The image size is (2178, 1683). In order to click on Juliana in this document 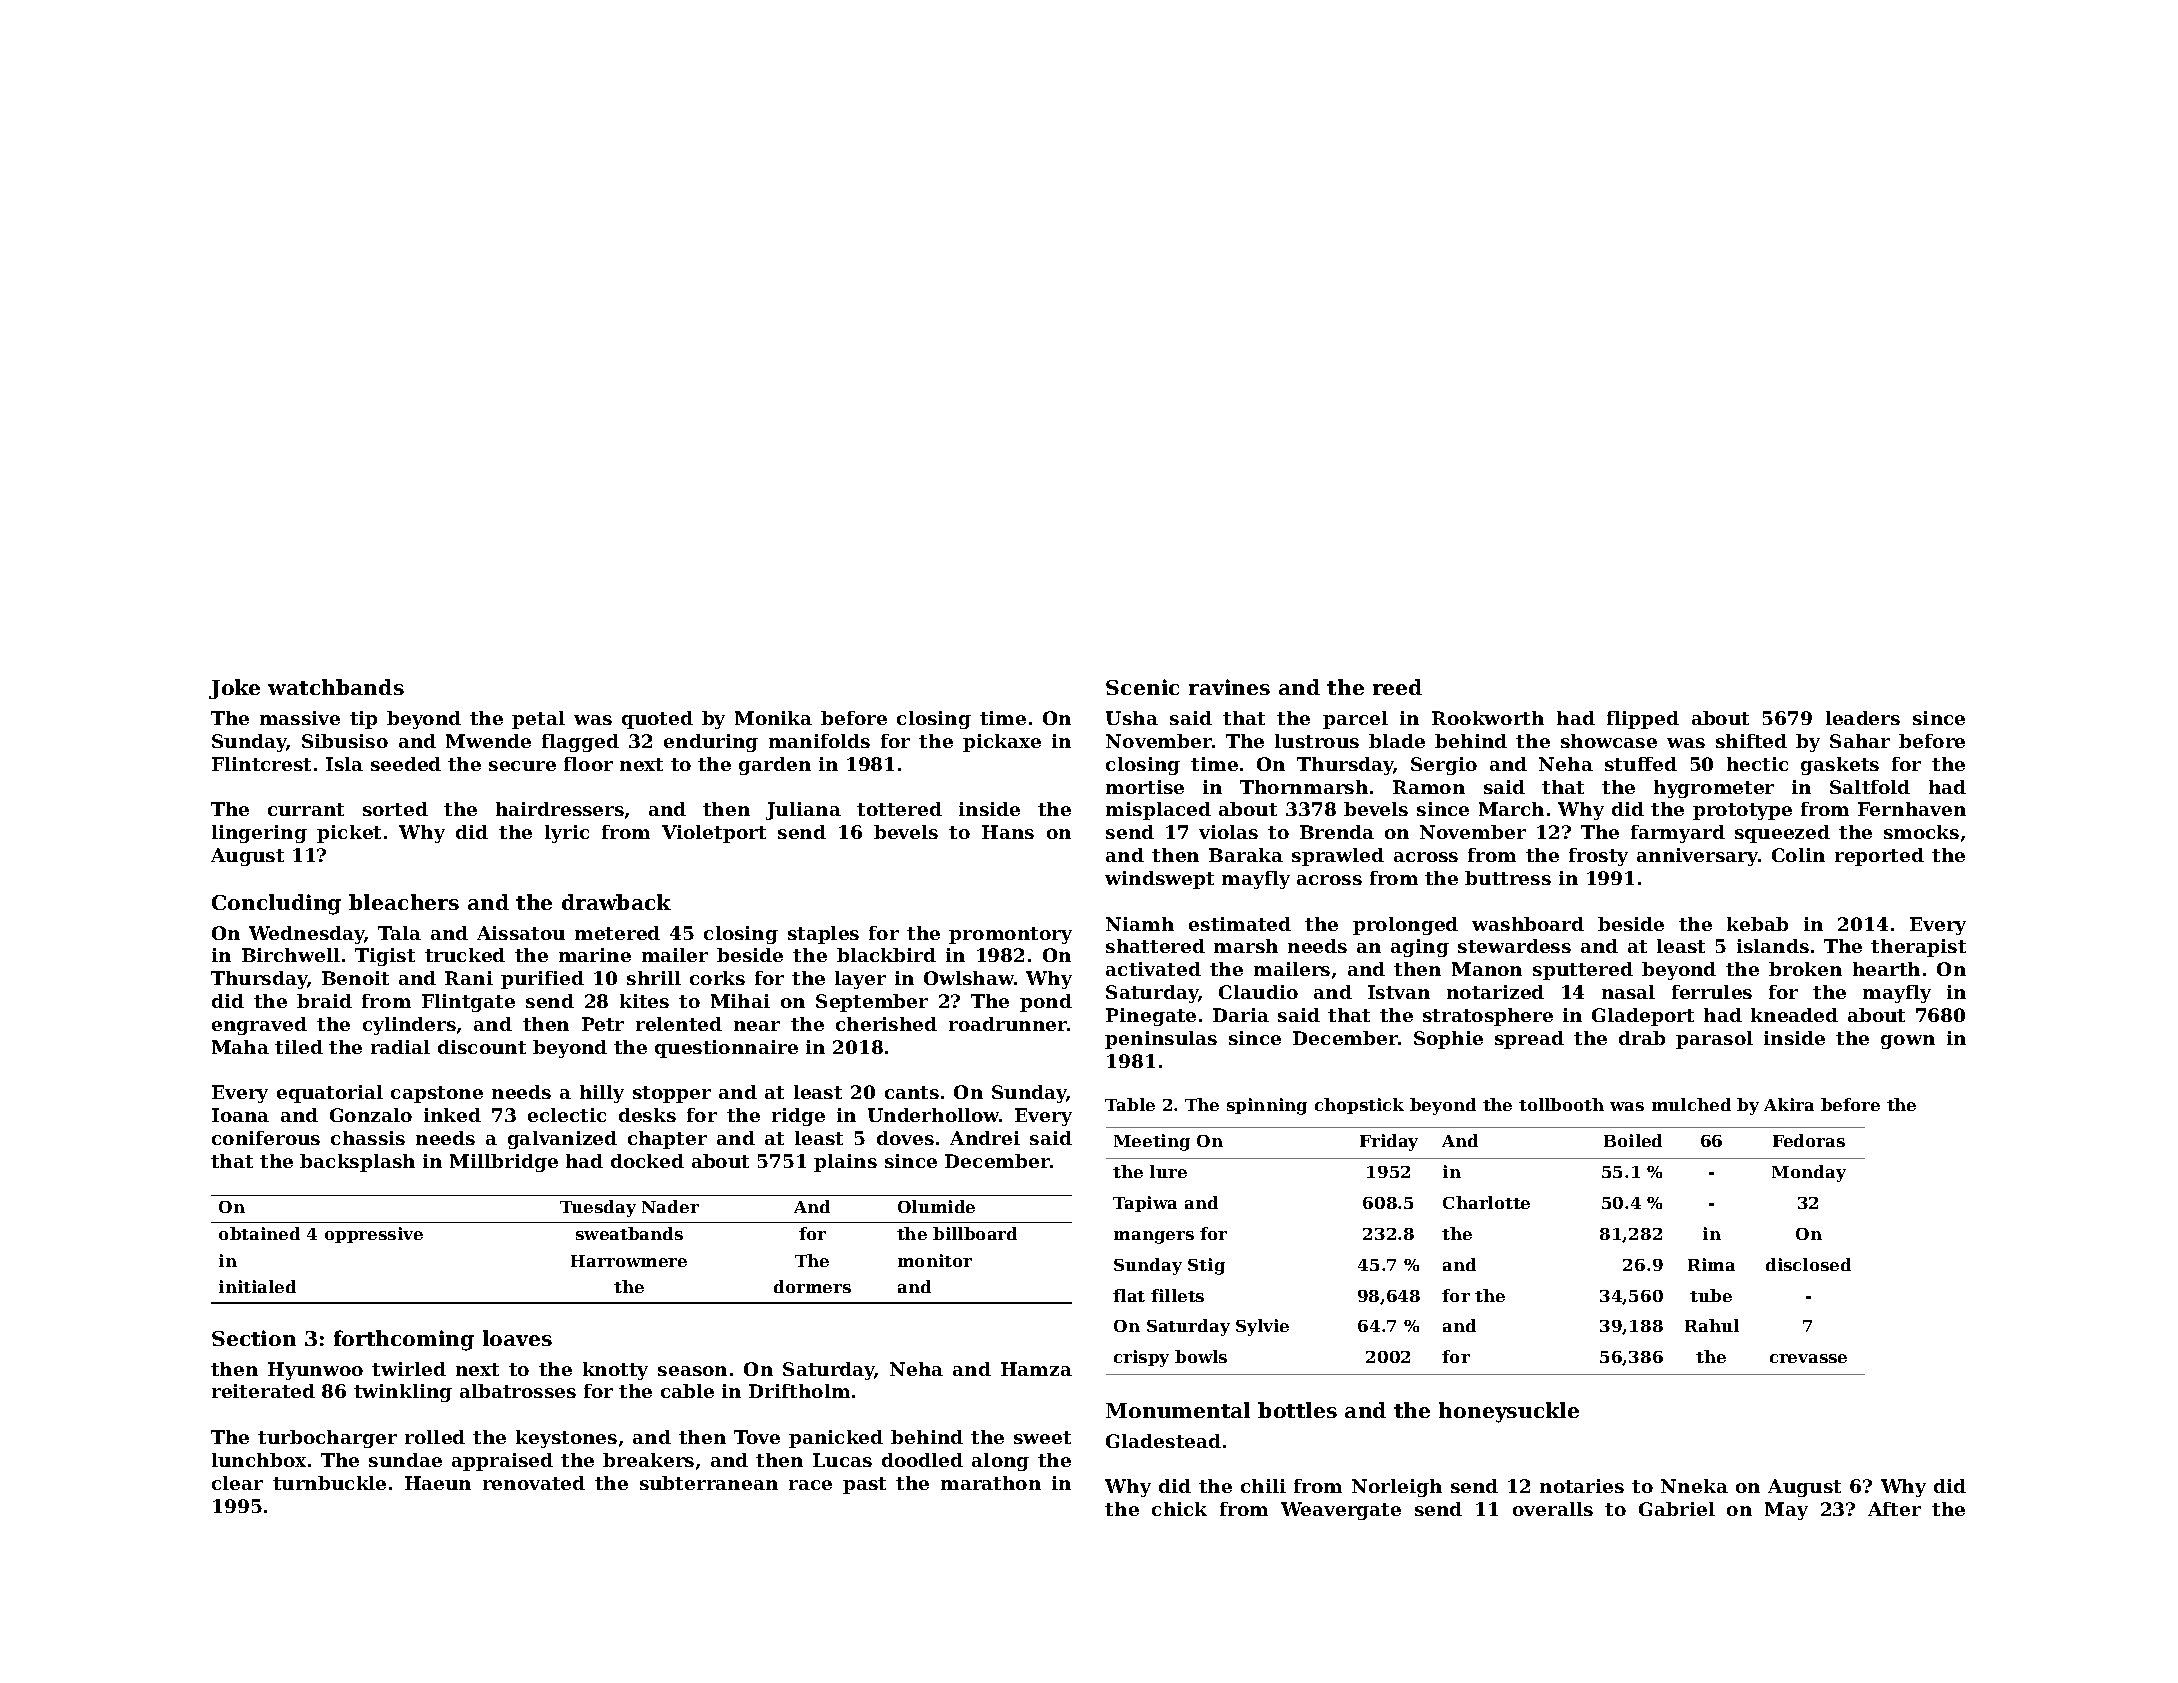, I will do `click(803, 811)`.
